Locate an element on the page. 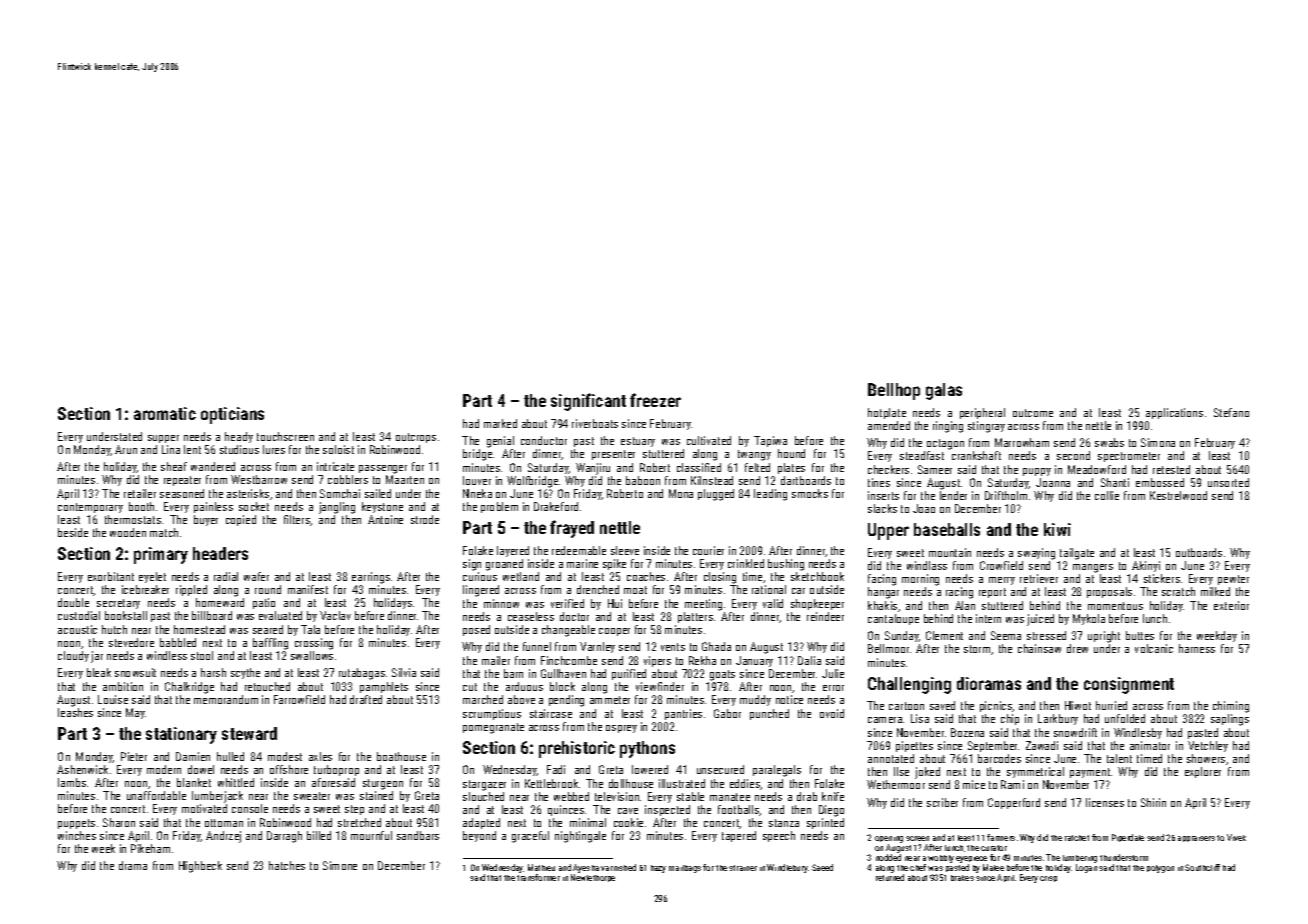  Bellhop is located at coordinates (894, 391).
